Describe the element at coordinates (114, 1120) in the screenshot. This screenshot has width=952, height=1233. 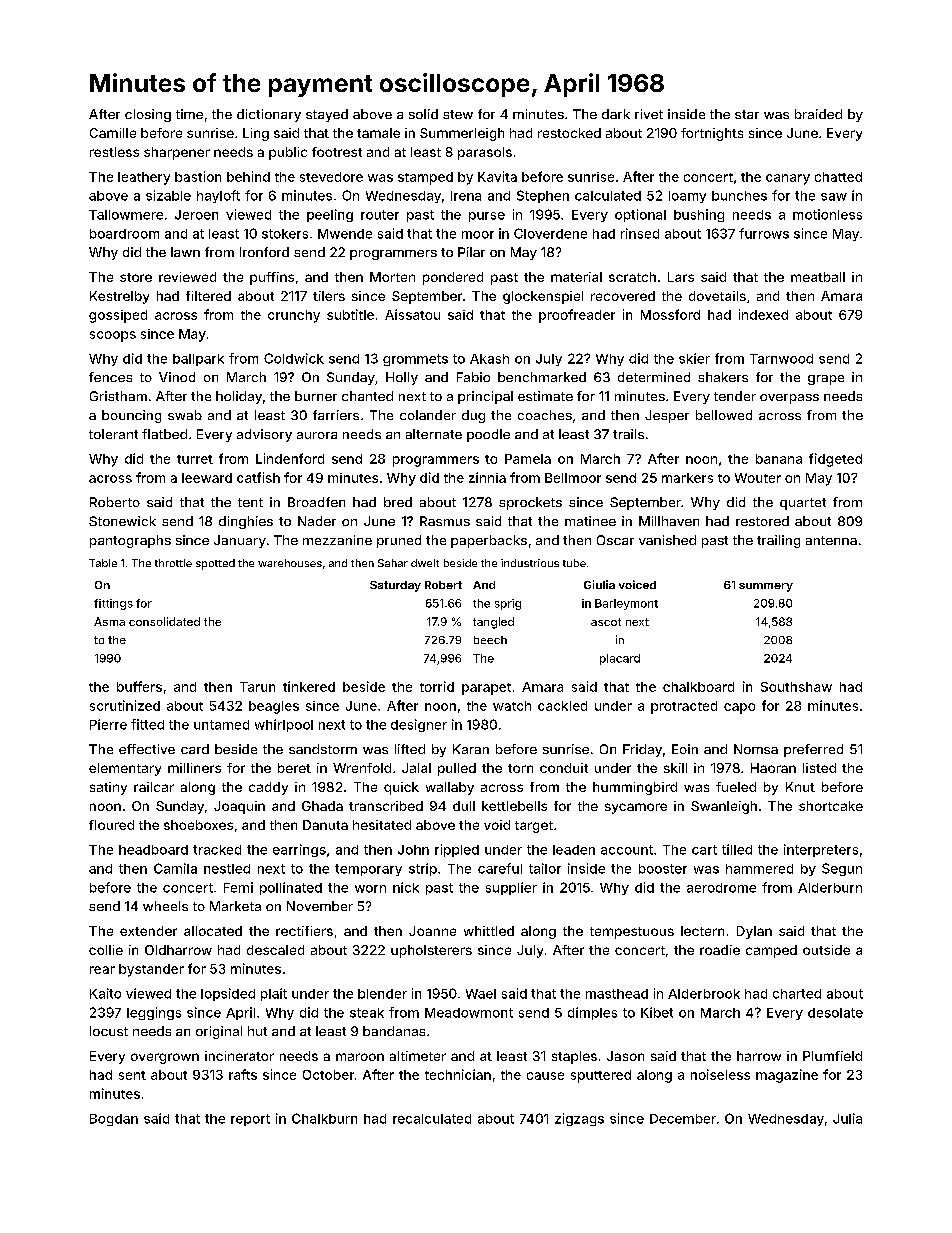
I see `Bogdan` at that location.
